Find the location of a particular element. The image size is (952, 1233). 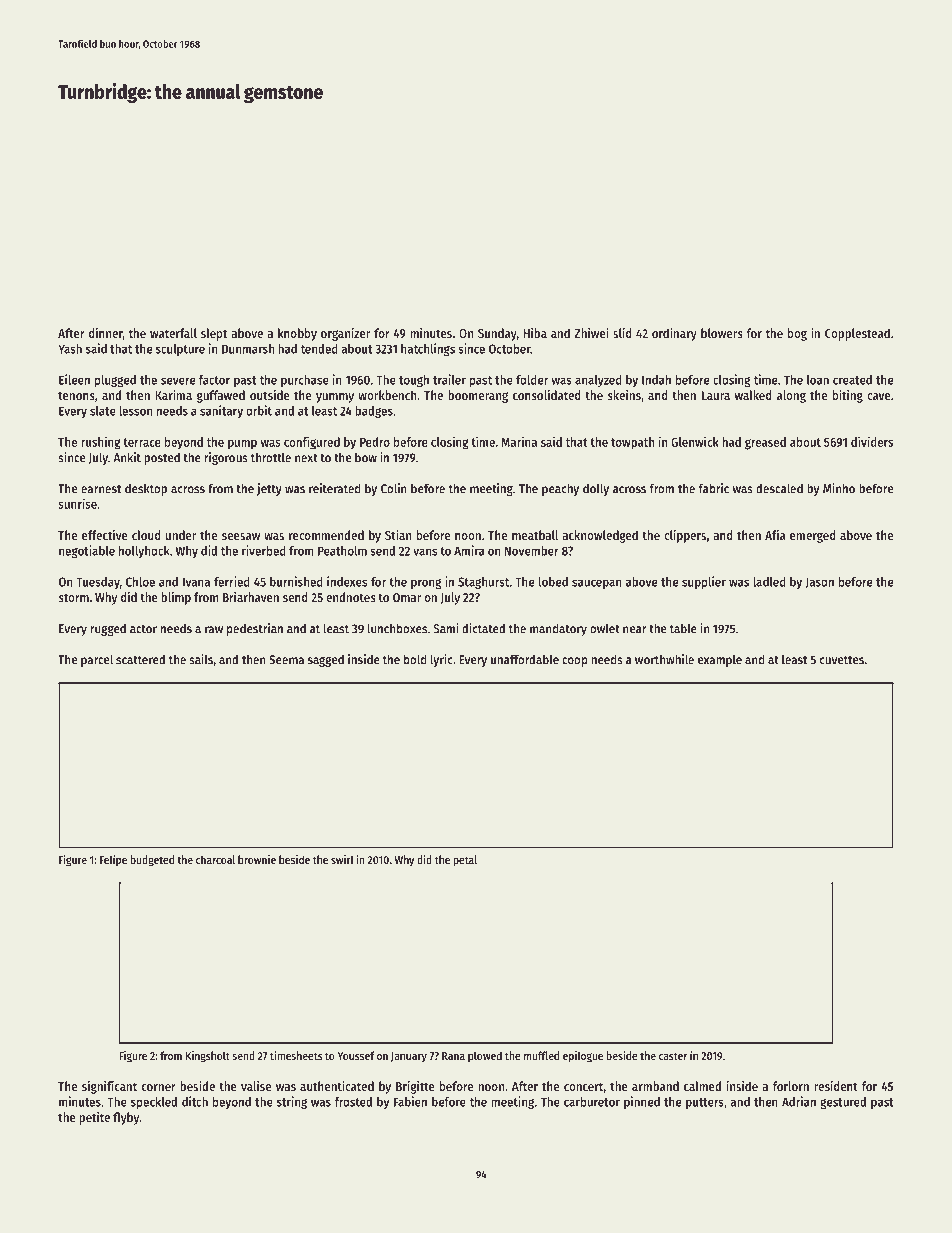

Colin is located at coordinates (394, 488).
